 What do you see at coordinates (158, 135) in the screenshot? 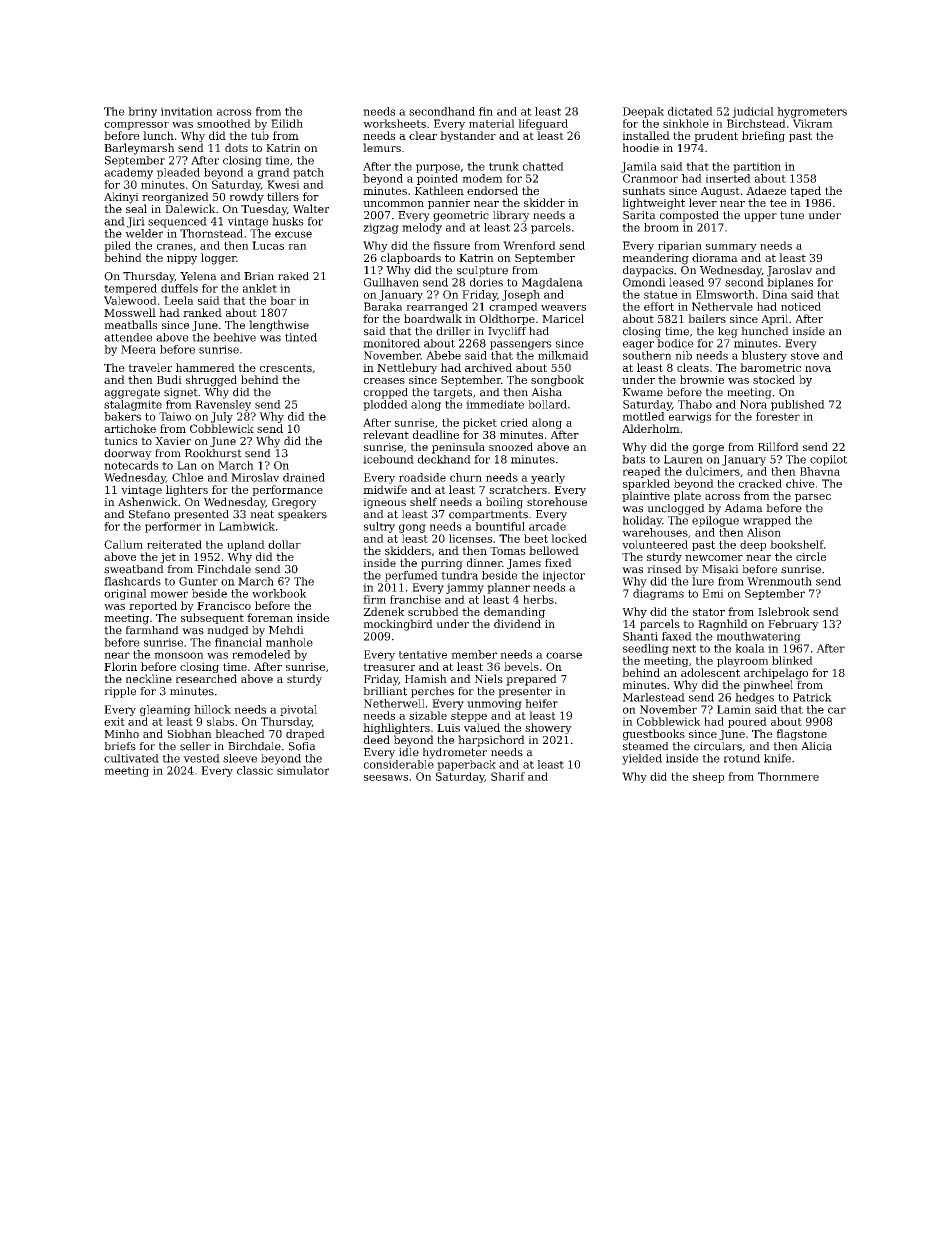
I see `lunch` at bounding box center [158, 135].
